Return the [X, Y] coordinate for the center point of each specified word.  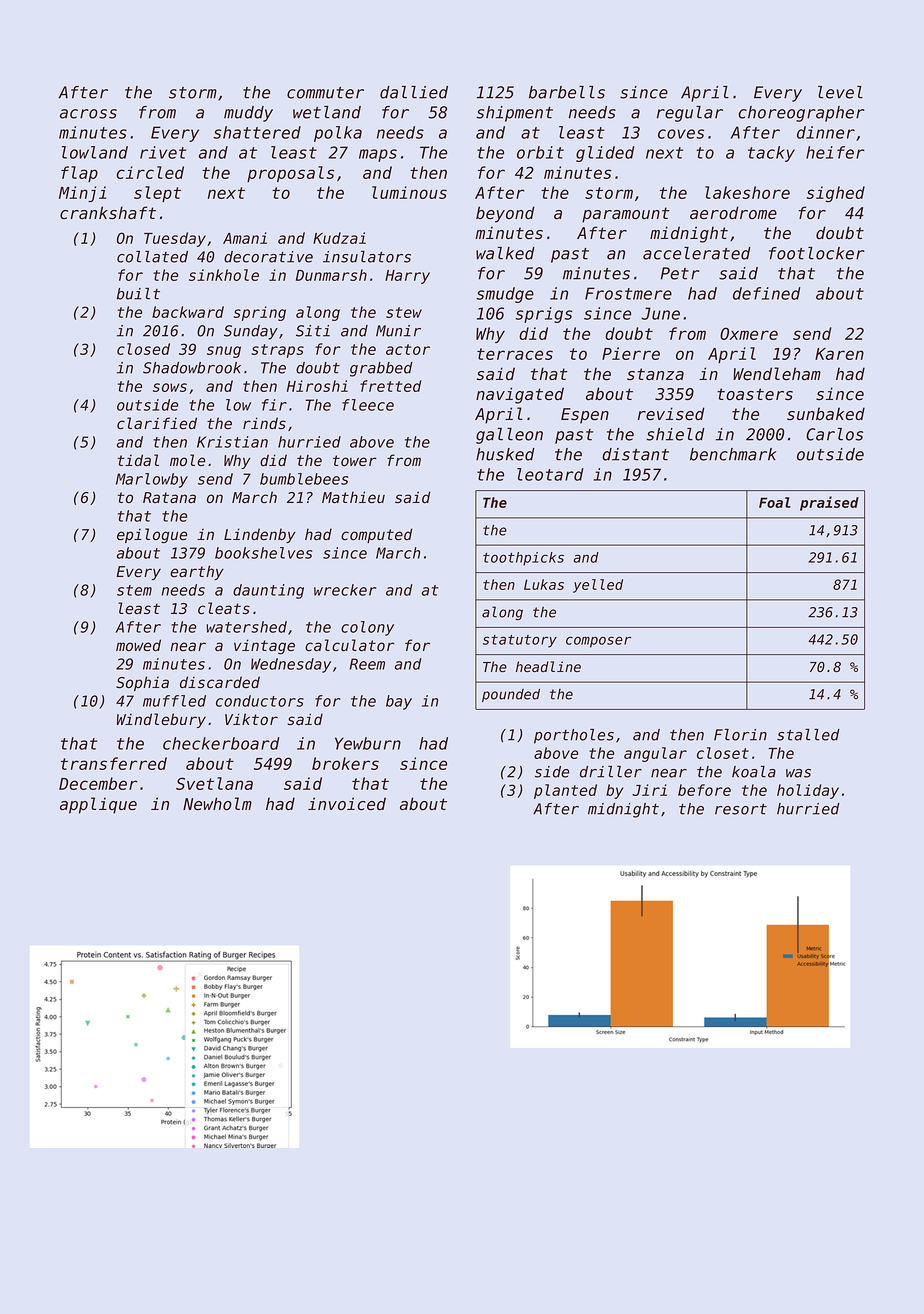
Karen [839, 354]
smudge [505, 295]
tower [355, 461]
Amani [245, 238]
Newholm [217, 804]
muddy [248, 114]
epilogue [152, 536]
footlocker [817, 253]
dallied [414, 92]
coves [681, 134]
